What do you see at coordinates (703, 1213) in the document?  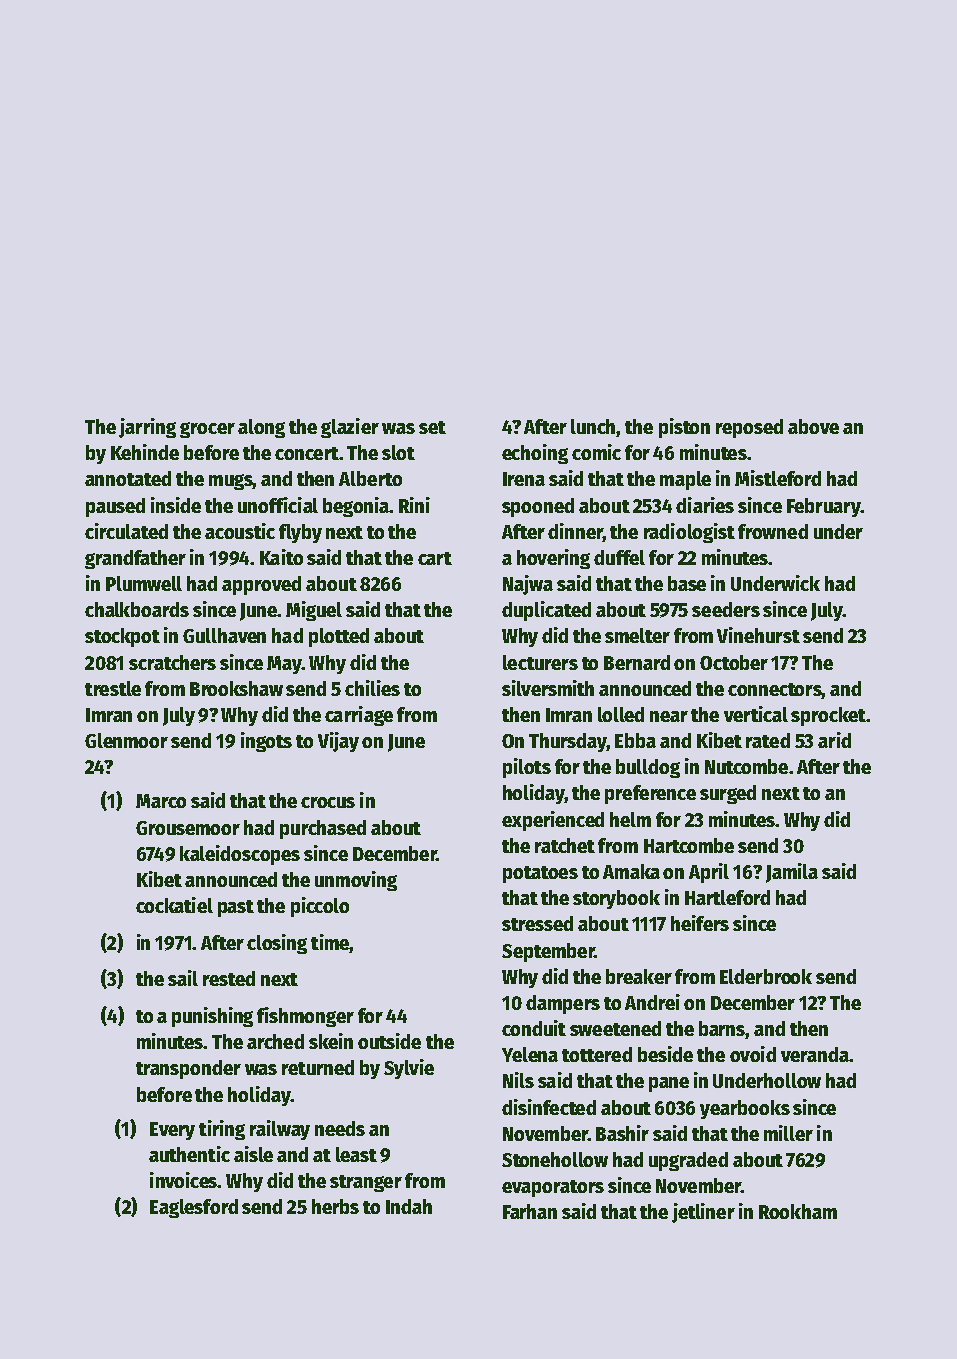 I see `jetliner` at bounding box center [703, 1213].
